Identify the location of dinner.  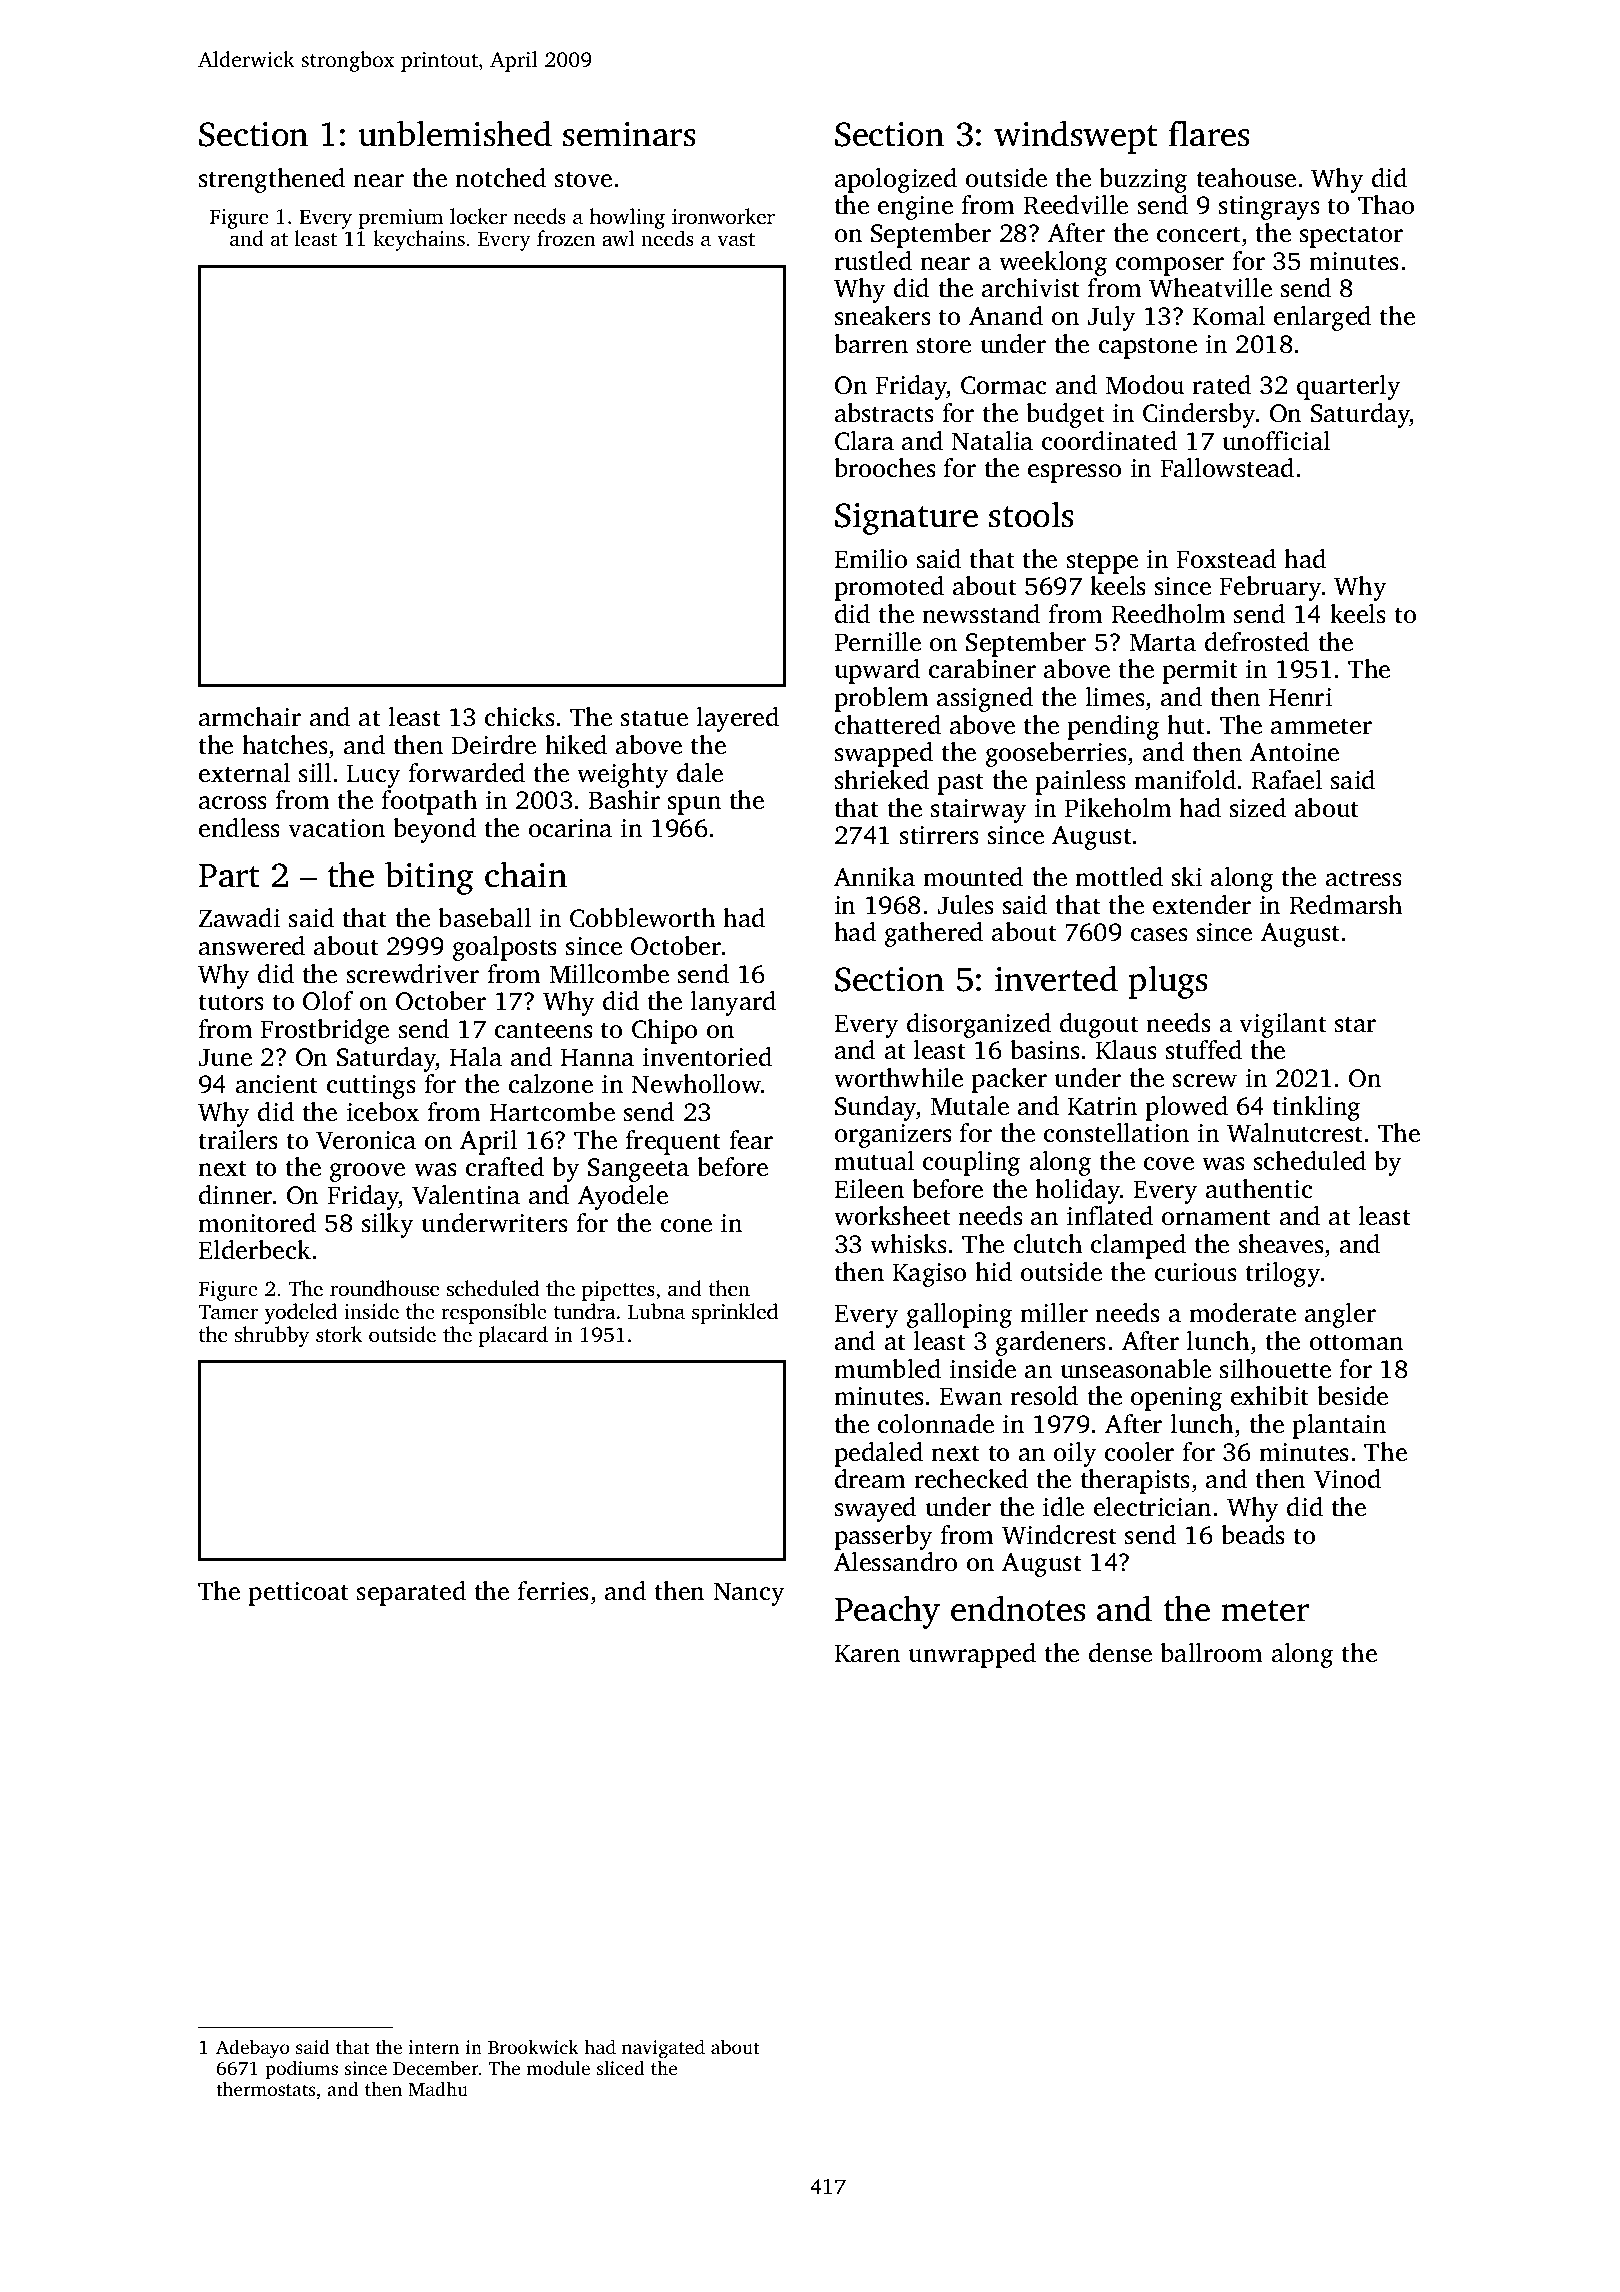
(236, 1195).
